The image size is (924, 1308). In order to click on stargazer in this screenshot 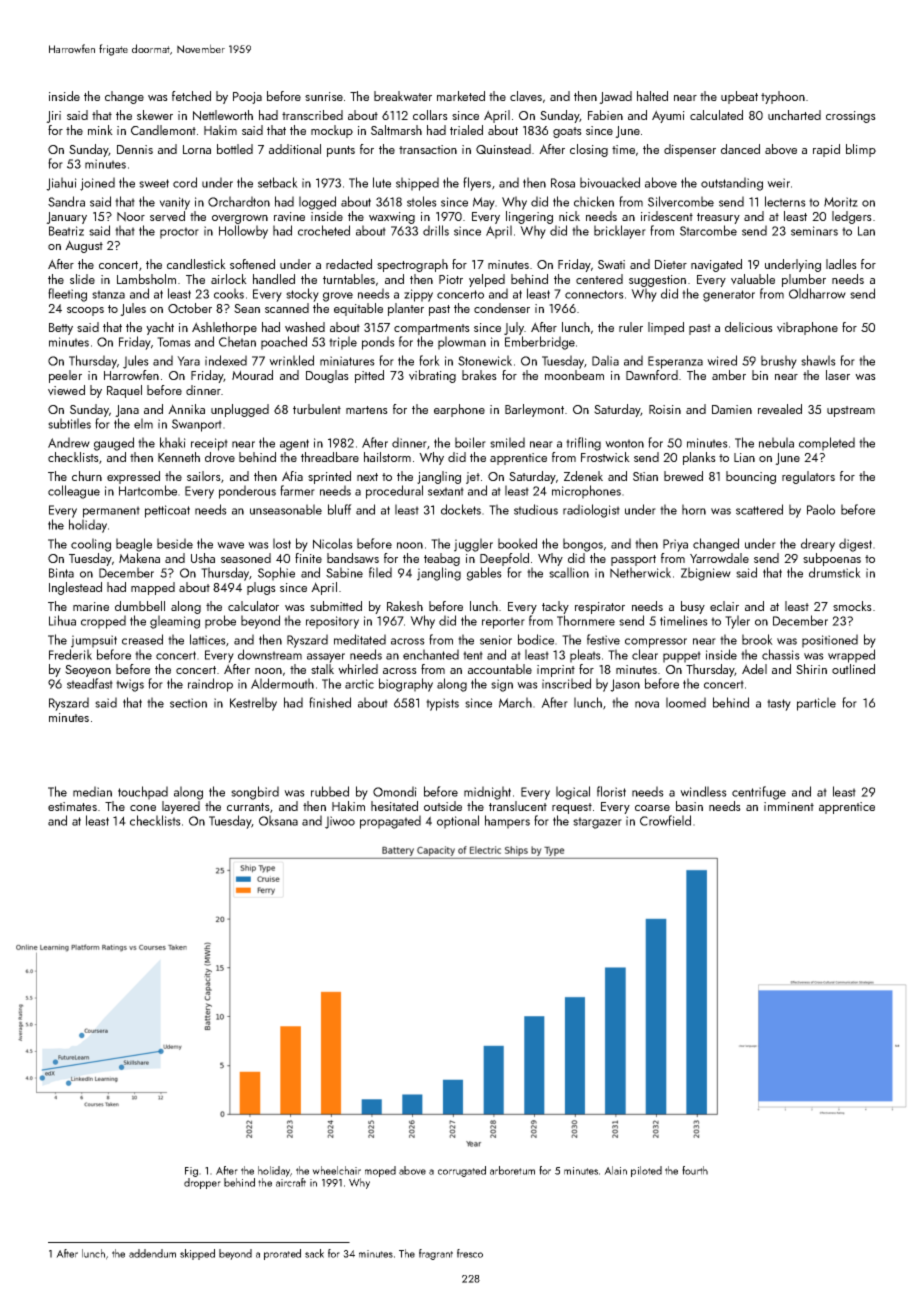, I will do `click(597, 823)`.
